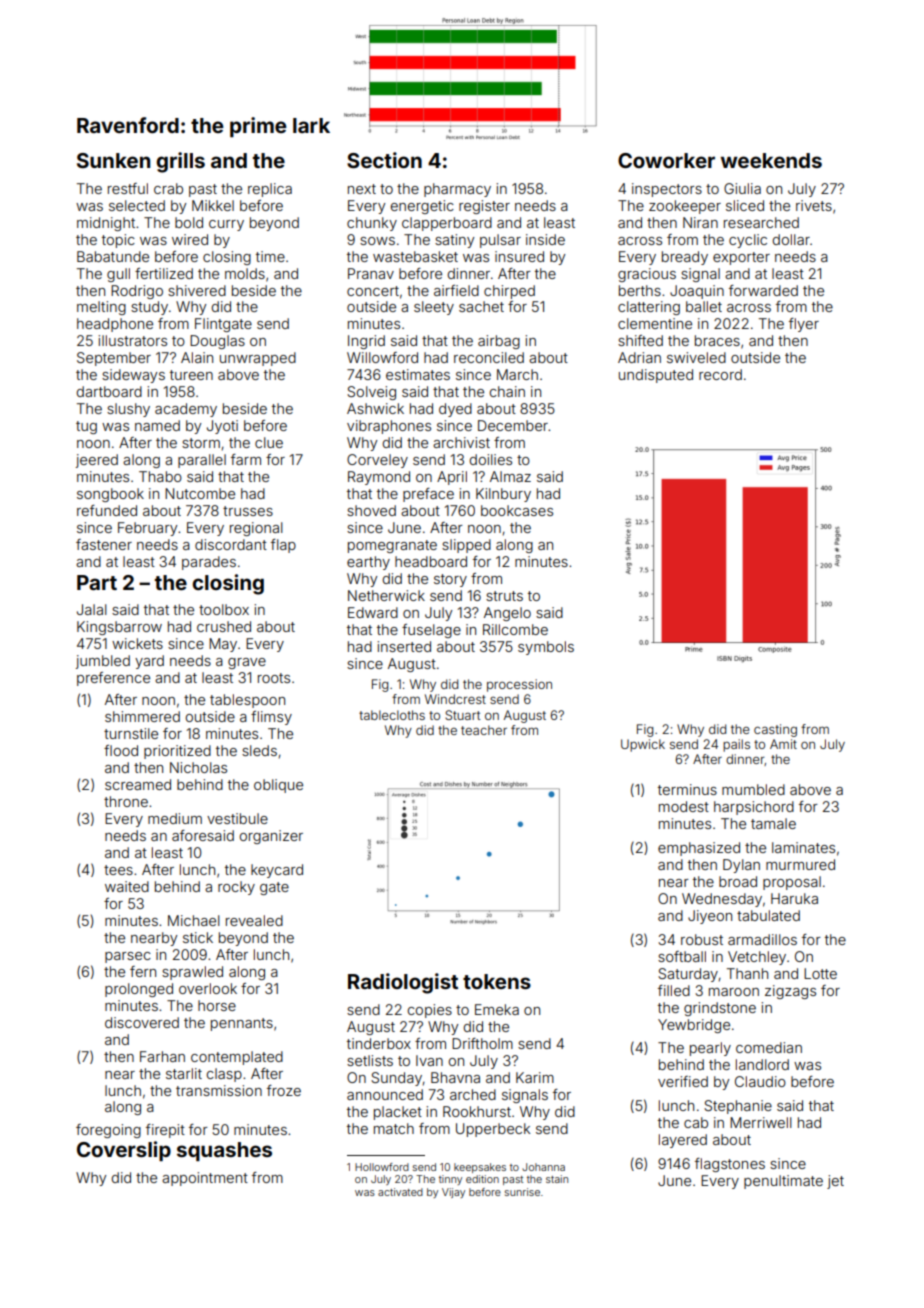  I want to click on grills, so click(180, 162).
